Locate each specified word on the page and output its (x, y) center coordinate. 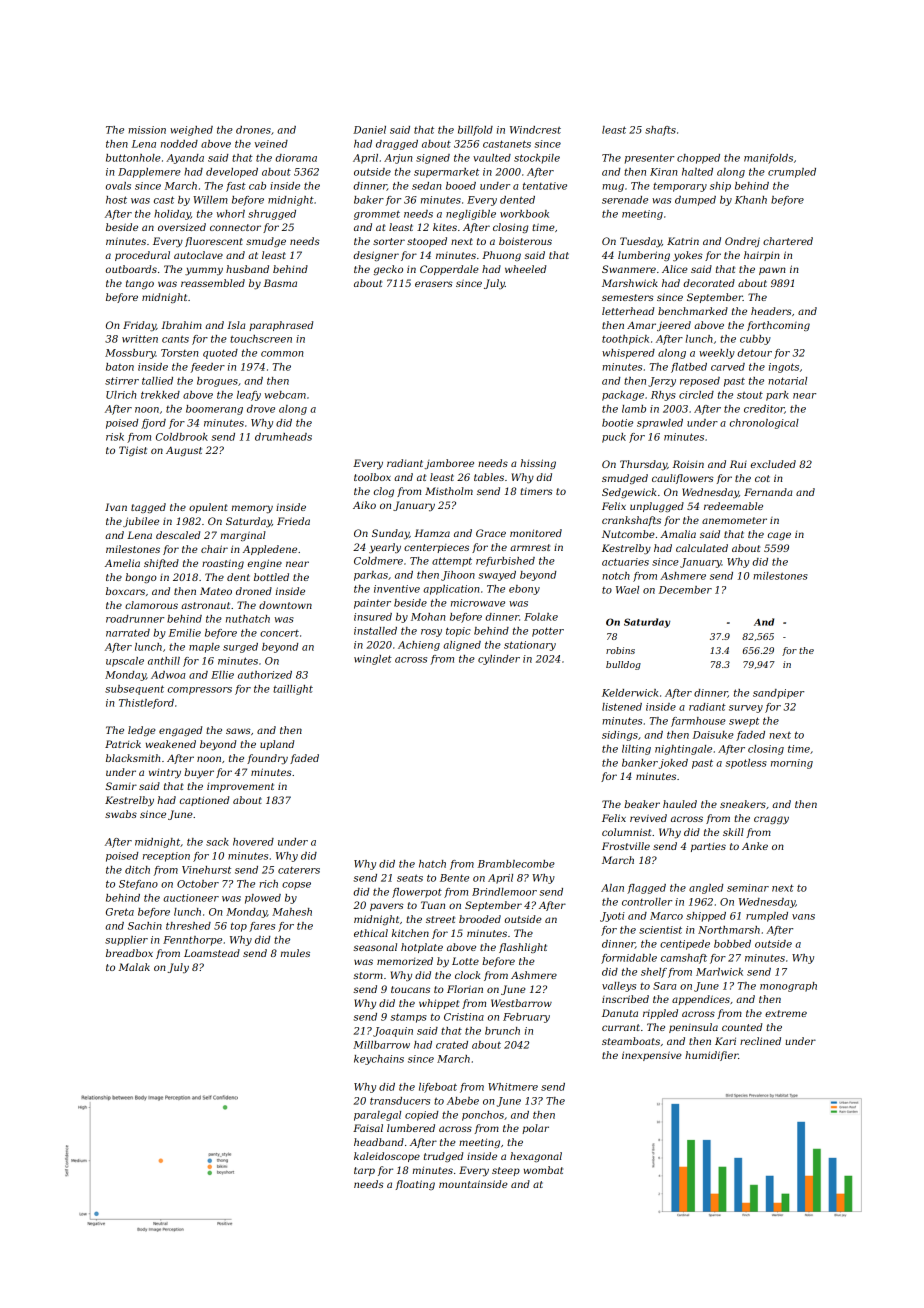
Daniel (369, 130)
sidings (620, 736)
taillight (293, 690)
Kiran (664, 172)
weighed (191, 131)
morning (792, 764)
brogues (217, 382)
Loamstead (212, 953)
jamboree (449, 464)
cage (779, 536)
